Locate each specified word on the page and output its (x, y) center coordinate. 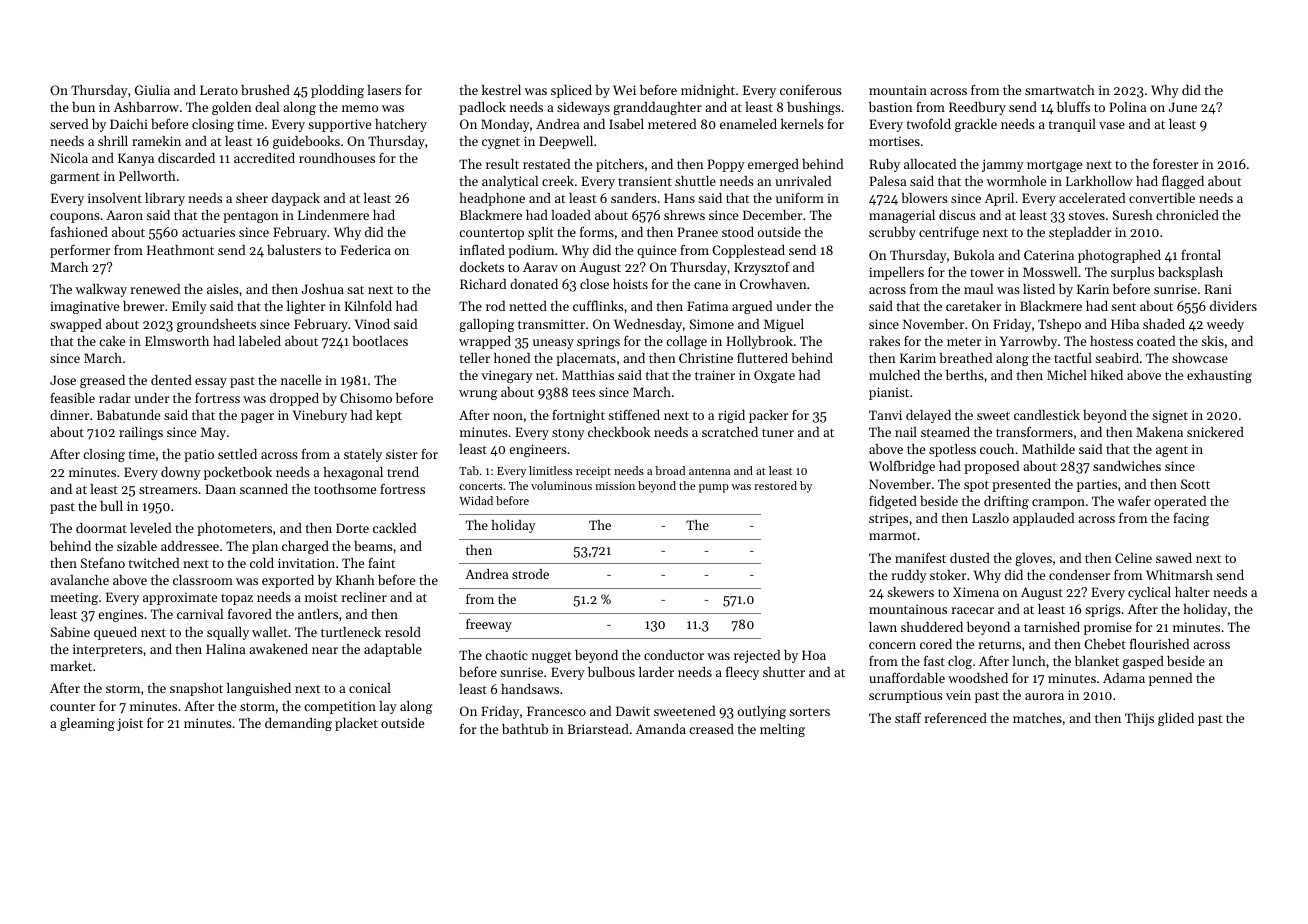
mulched (894, 375)
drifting (1006, 502)
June (1183, 107)
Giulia (152, 90)
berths (965, 375)
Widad (476, 500)
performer (80, 251)
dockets (482, 267)
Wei (624, 90)
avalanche (79, 580)
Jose (63, 380)
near (325, 650)
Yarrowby (1028, 342)
